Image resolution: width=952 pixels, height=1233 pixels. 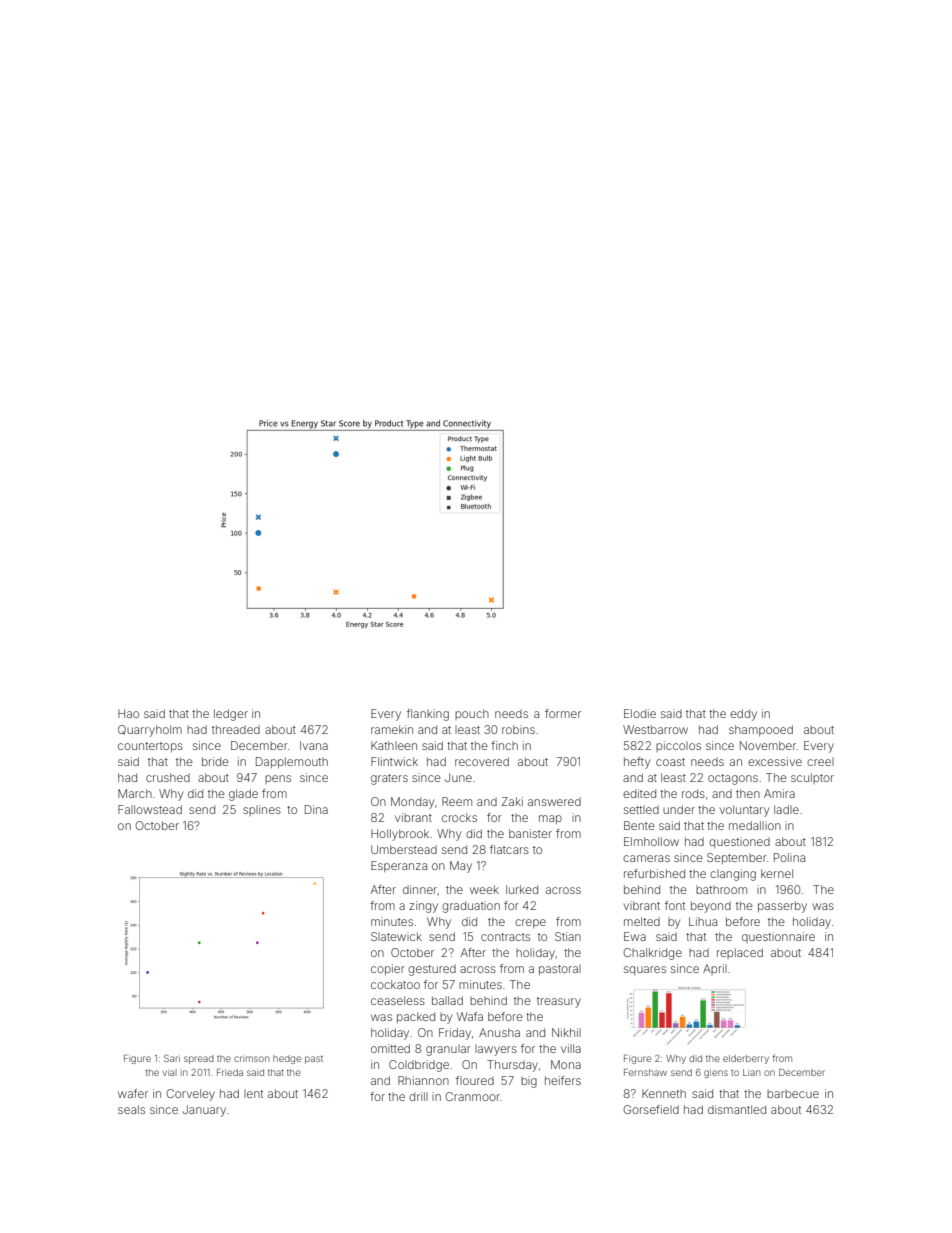 I want to click on bride, so click(x=215, y=761).
